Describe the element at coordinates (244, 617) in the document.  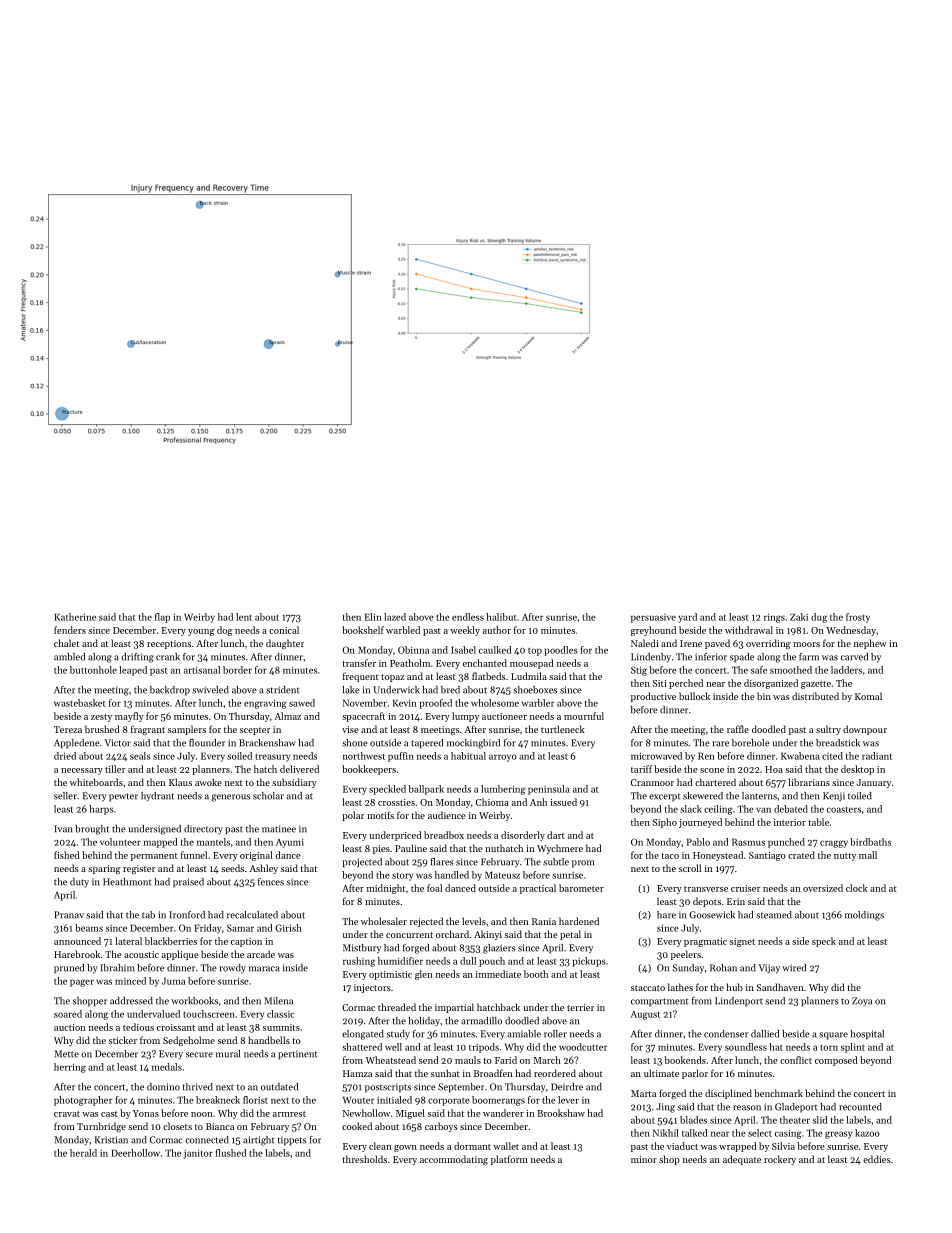
I see `lent` at that location.
